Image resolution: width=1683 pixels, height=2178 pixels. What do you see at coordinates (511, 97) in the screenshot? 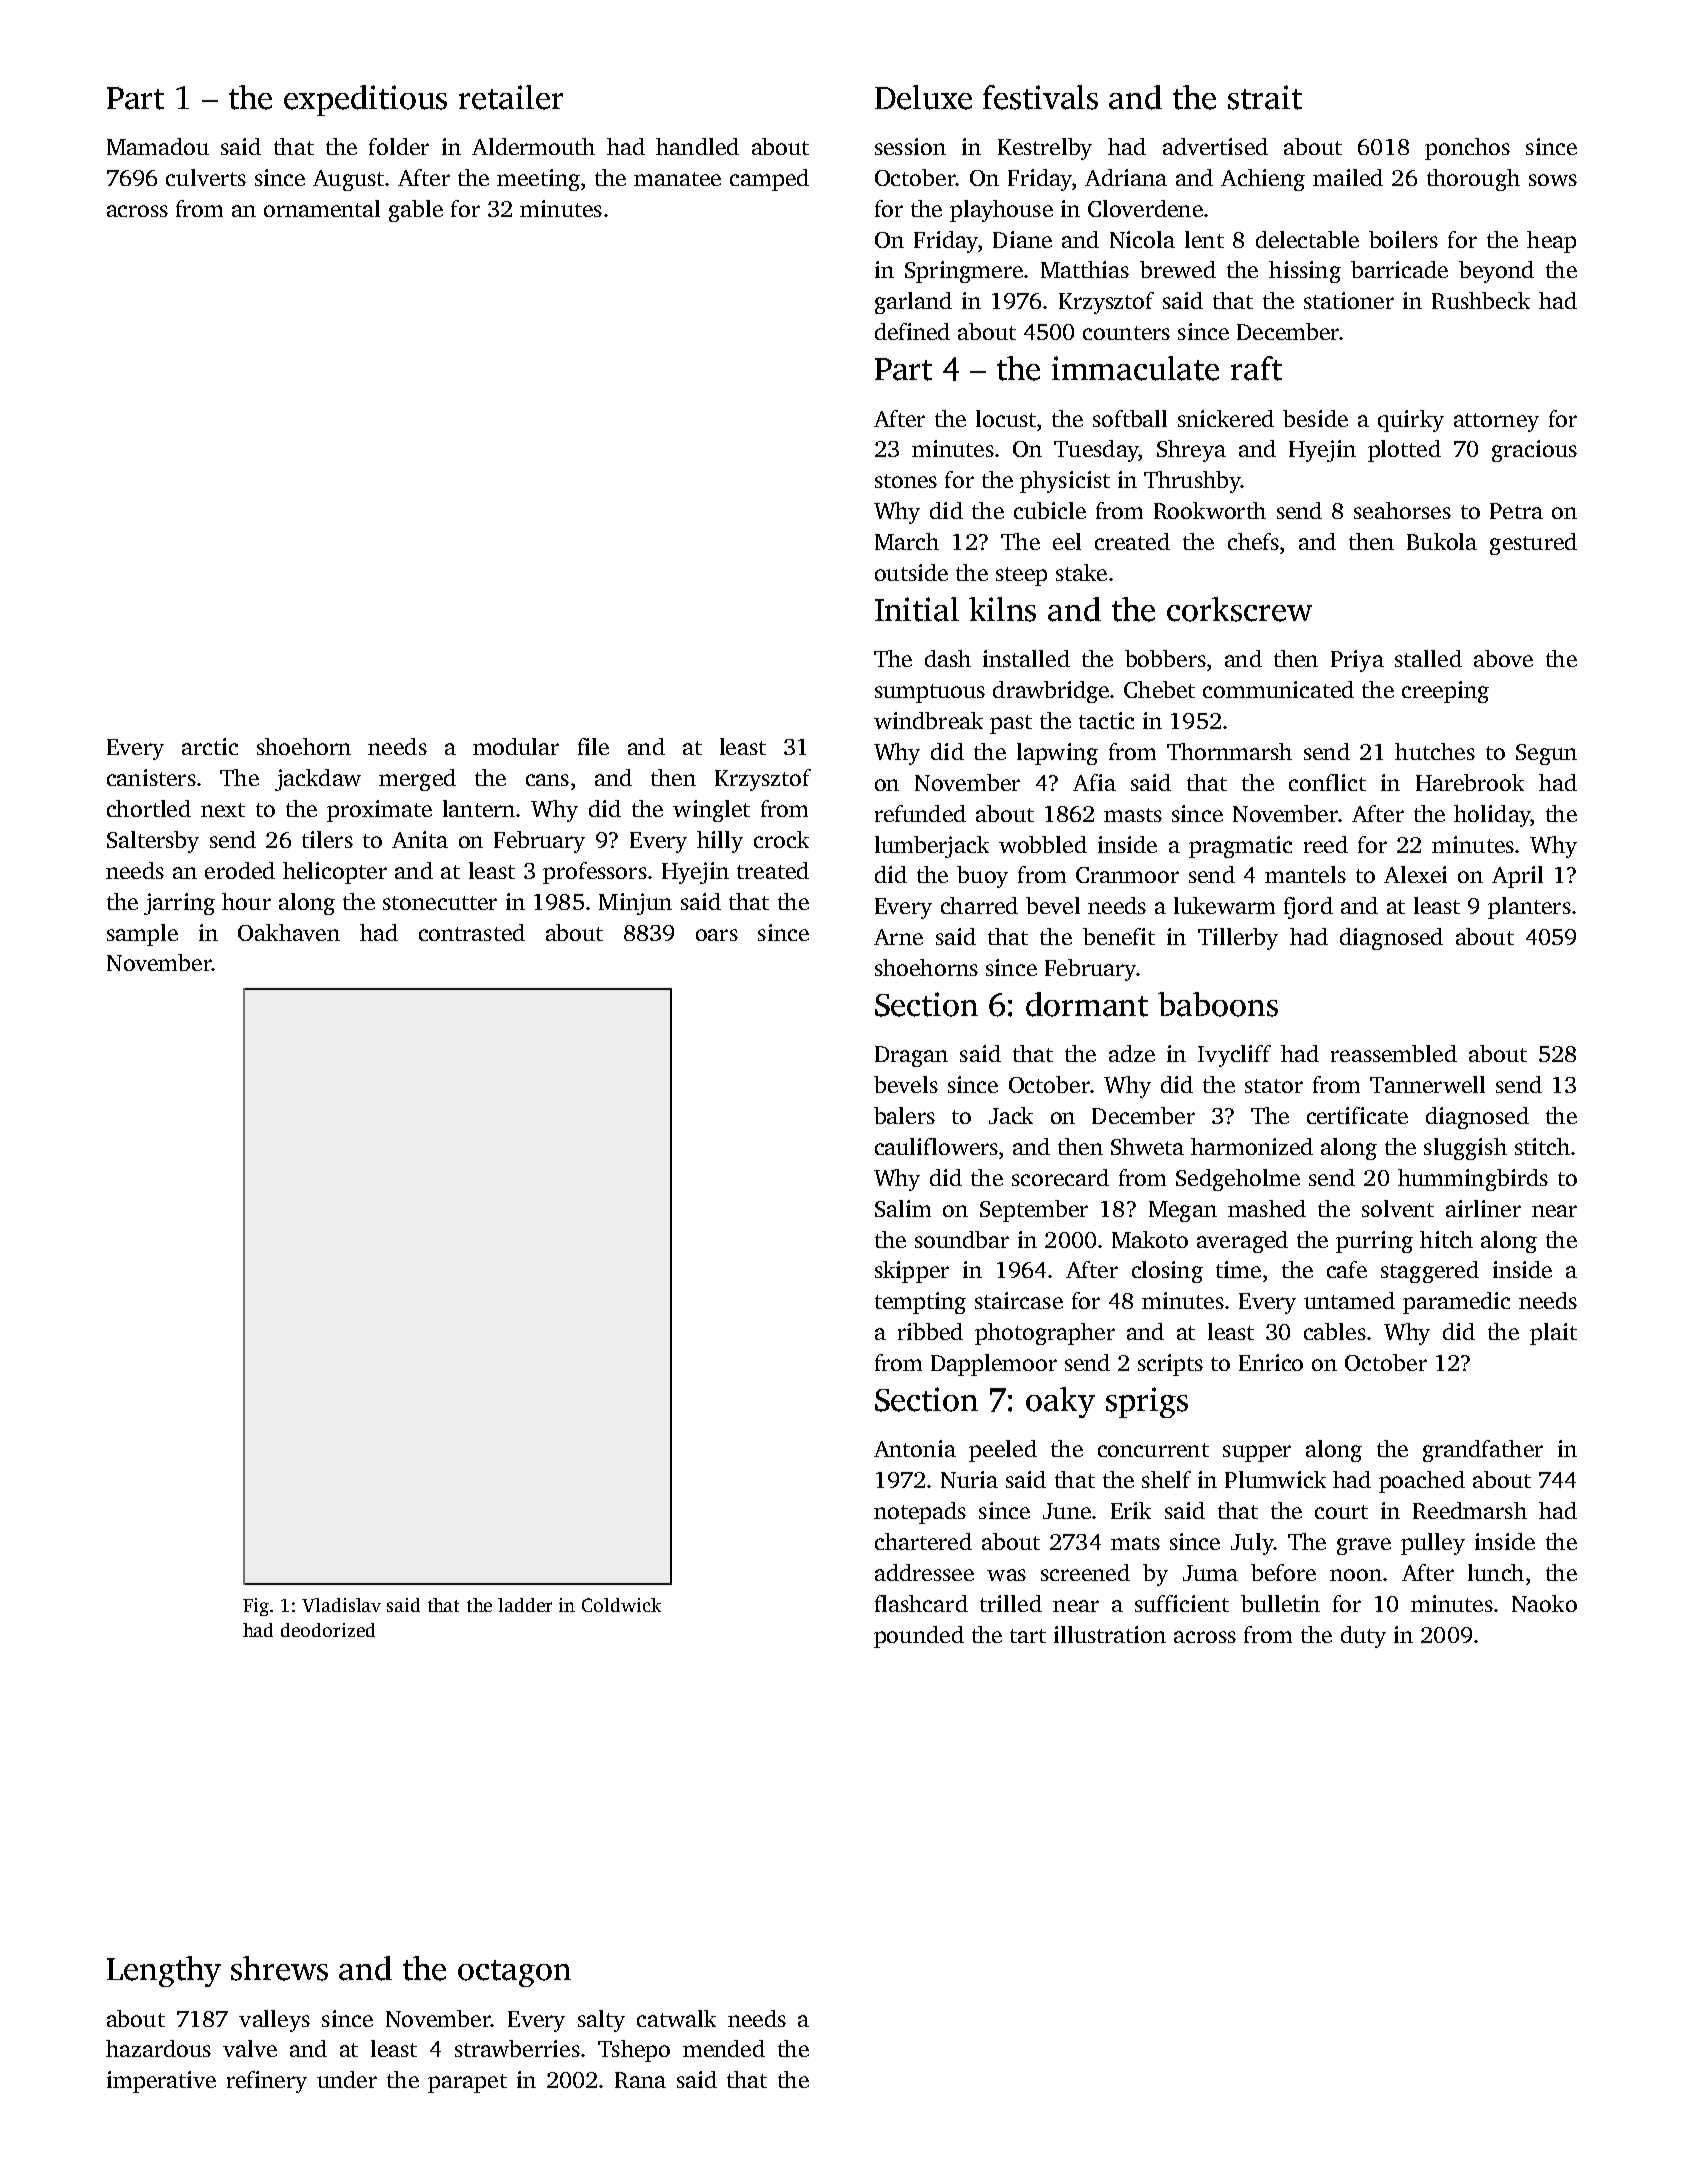
I see `retailer` at bounding box center [511, 97].
